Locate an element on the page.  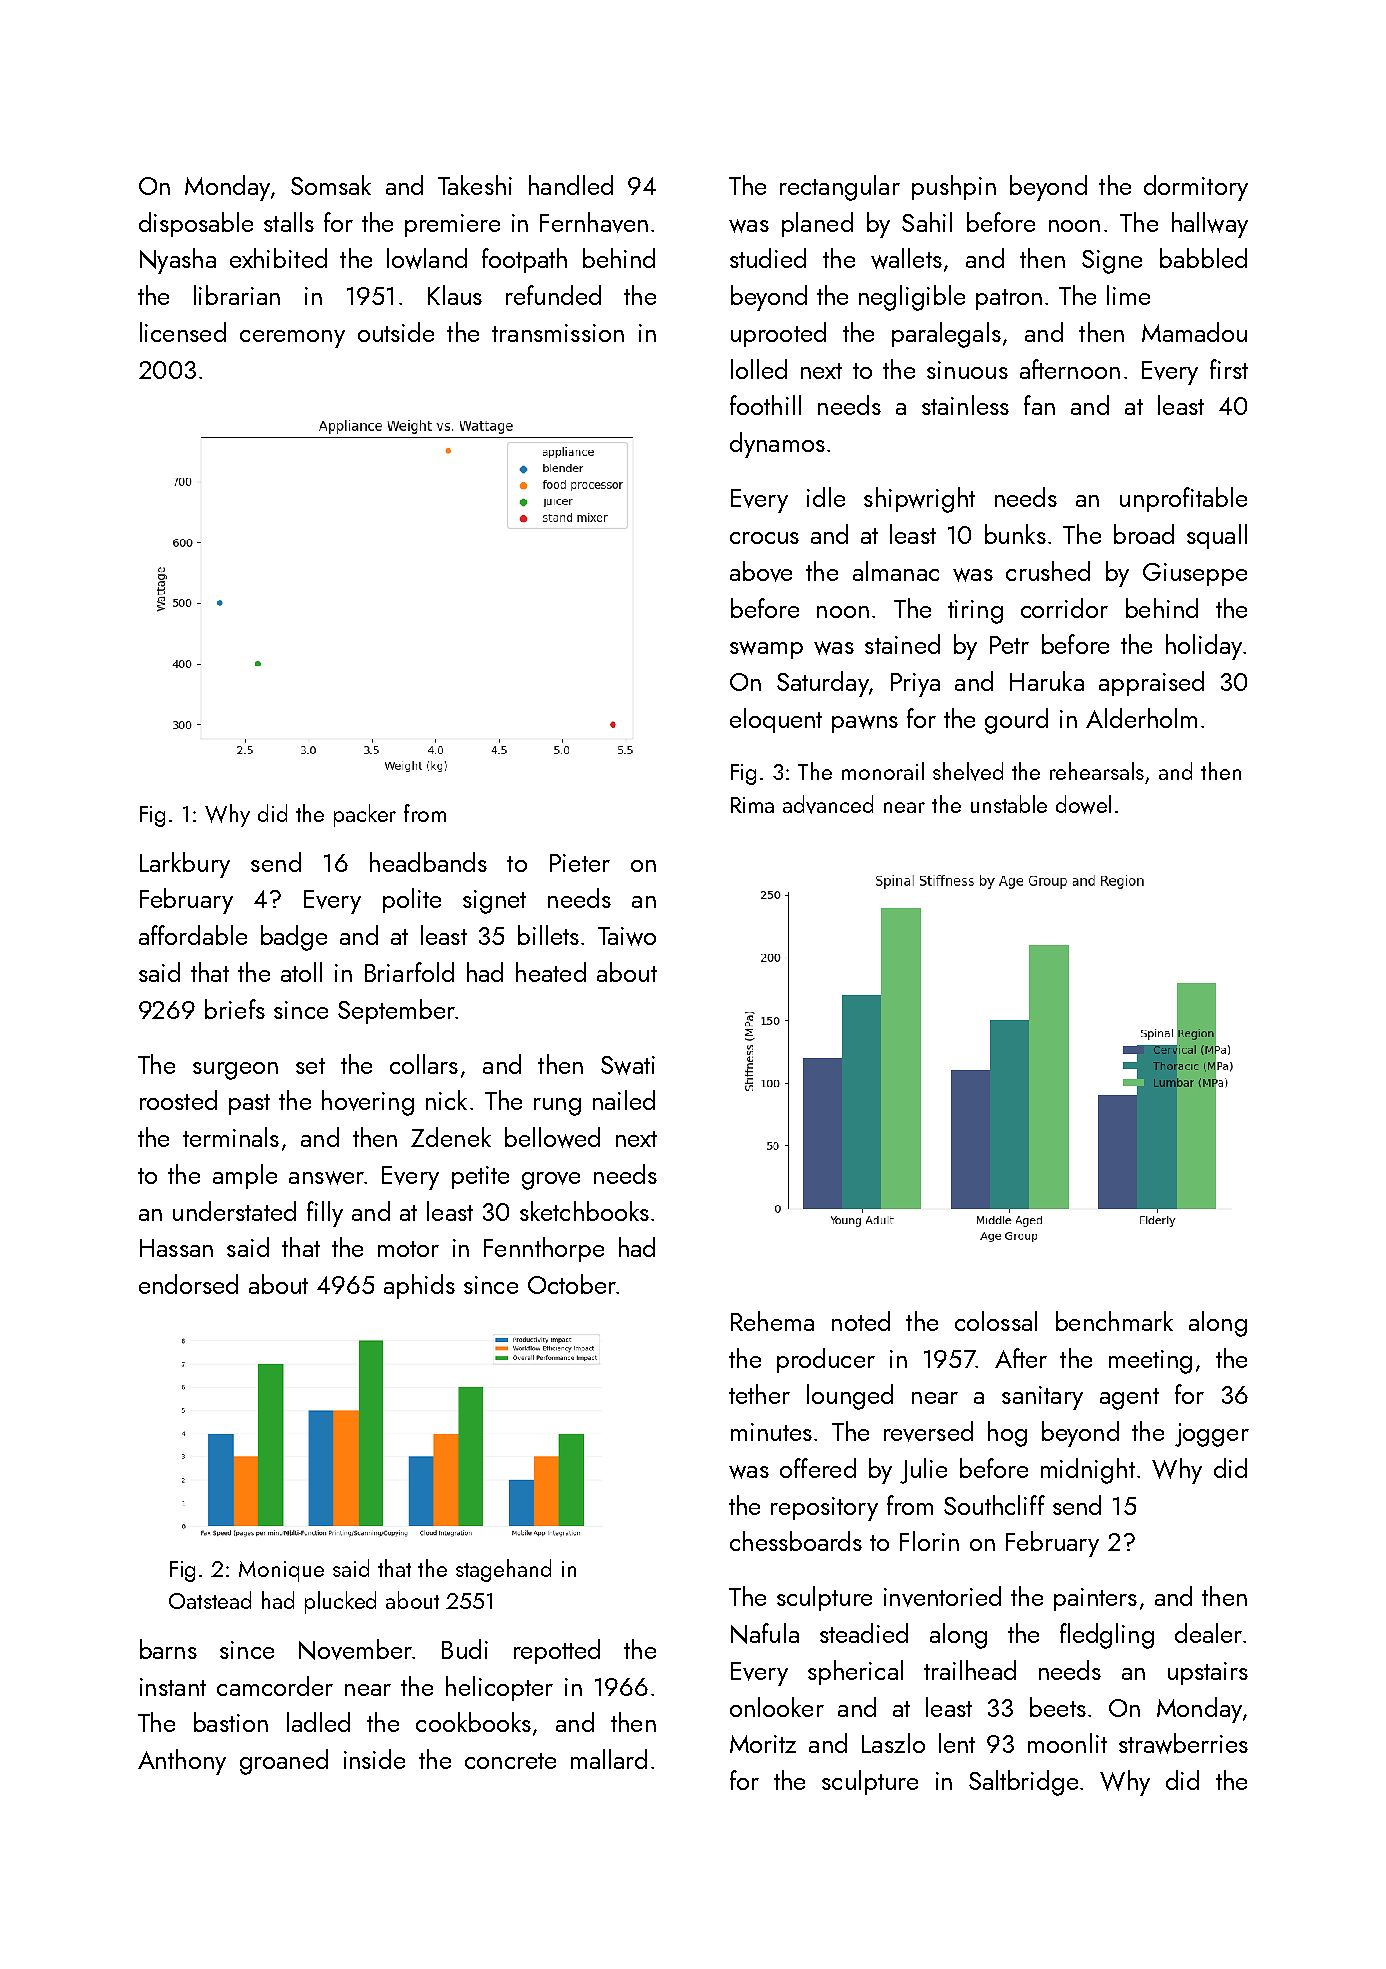
filly is located at coordinates (325, 1214).
